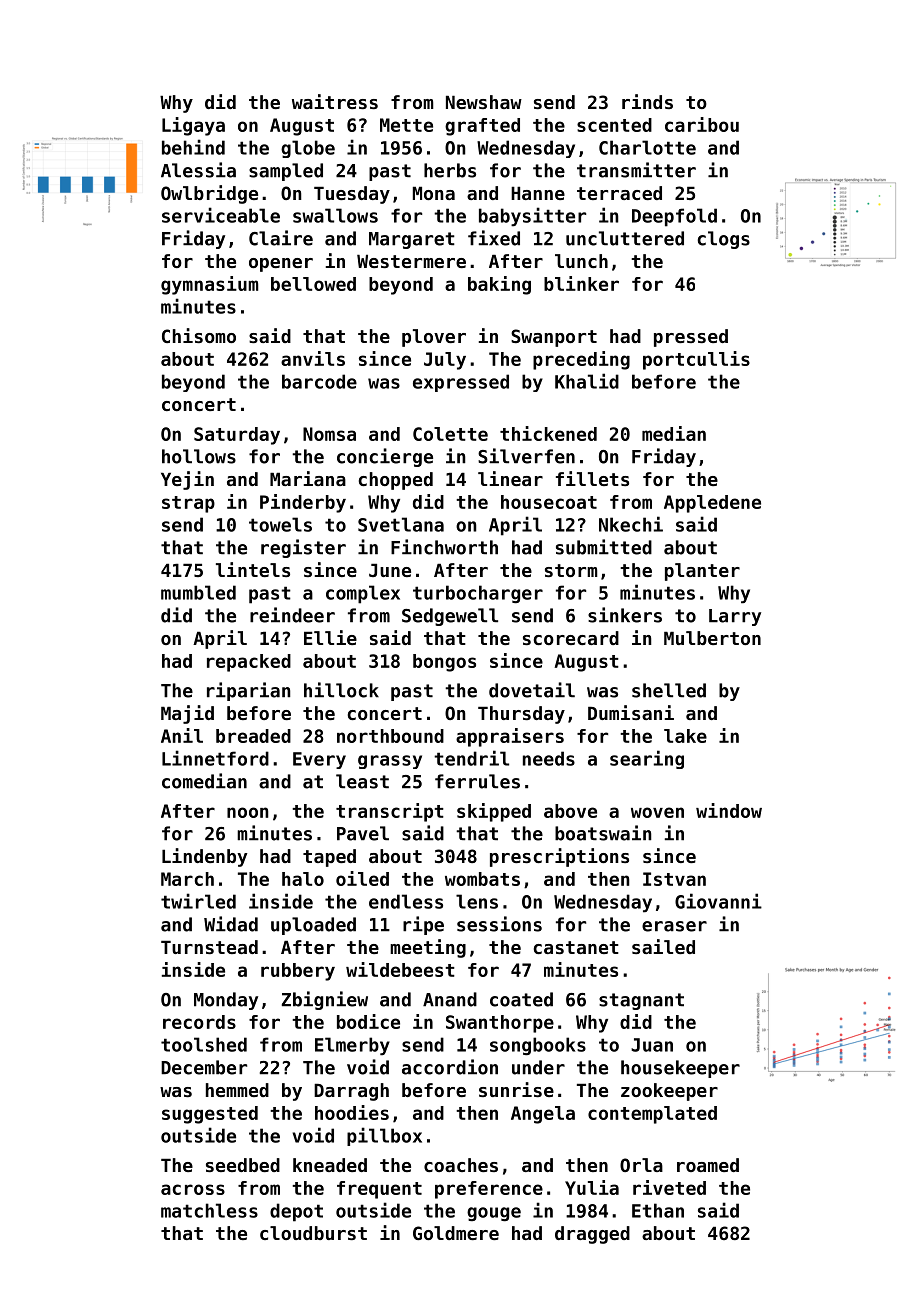 This screenshot has height=1311, width=924. Describe the element at coordinates (510, 478) in the screenshot. I see `linear` at that location.
